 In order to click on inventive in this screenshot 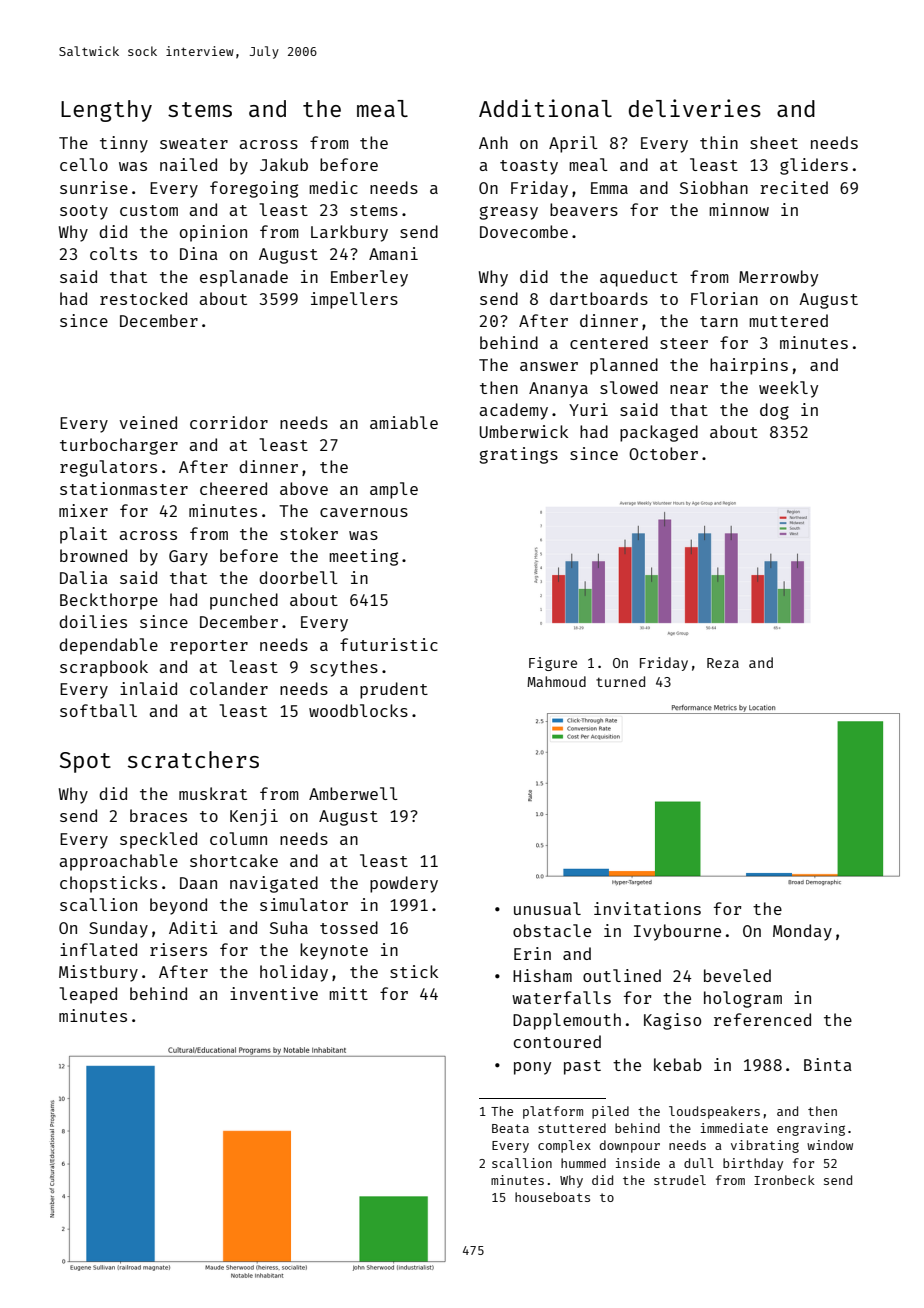, I will do `click(274, 993)`.
